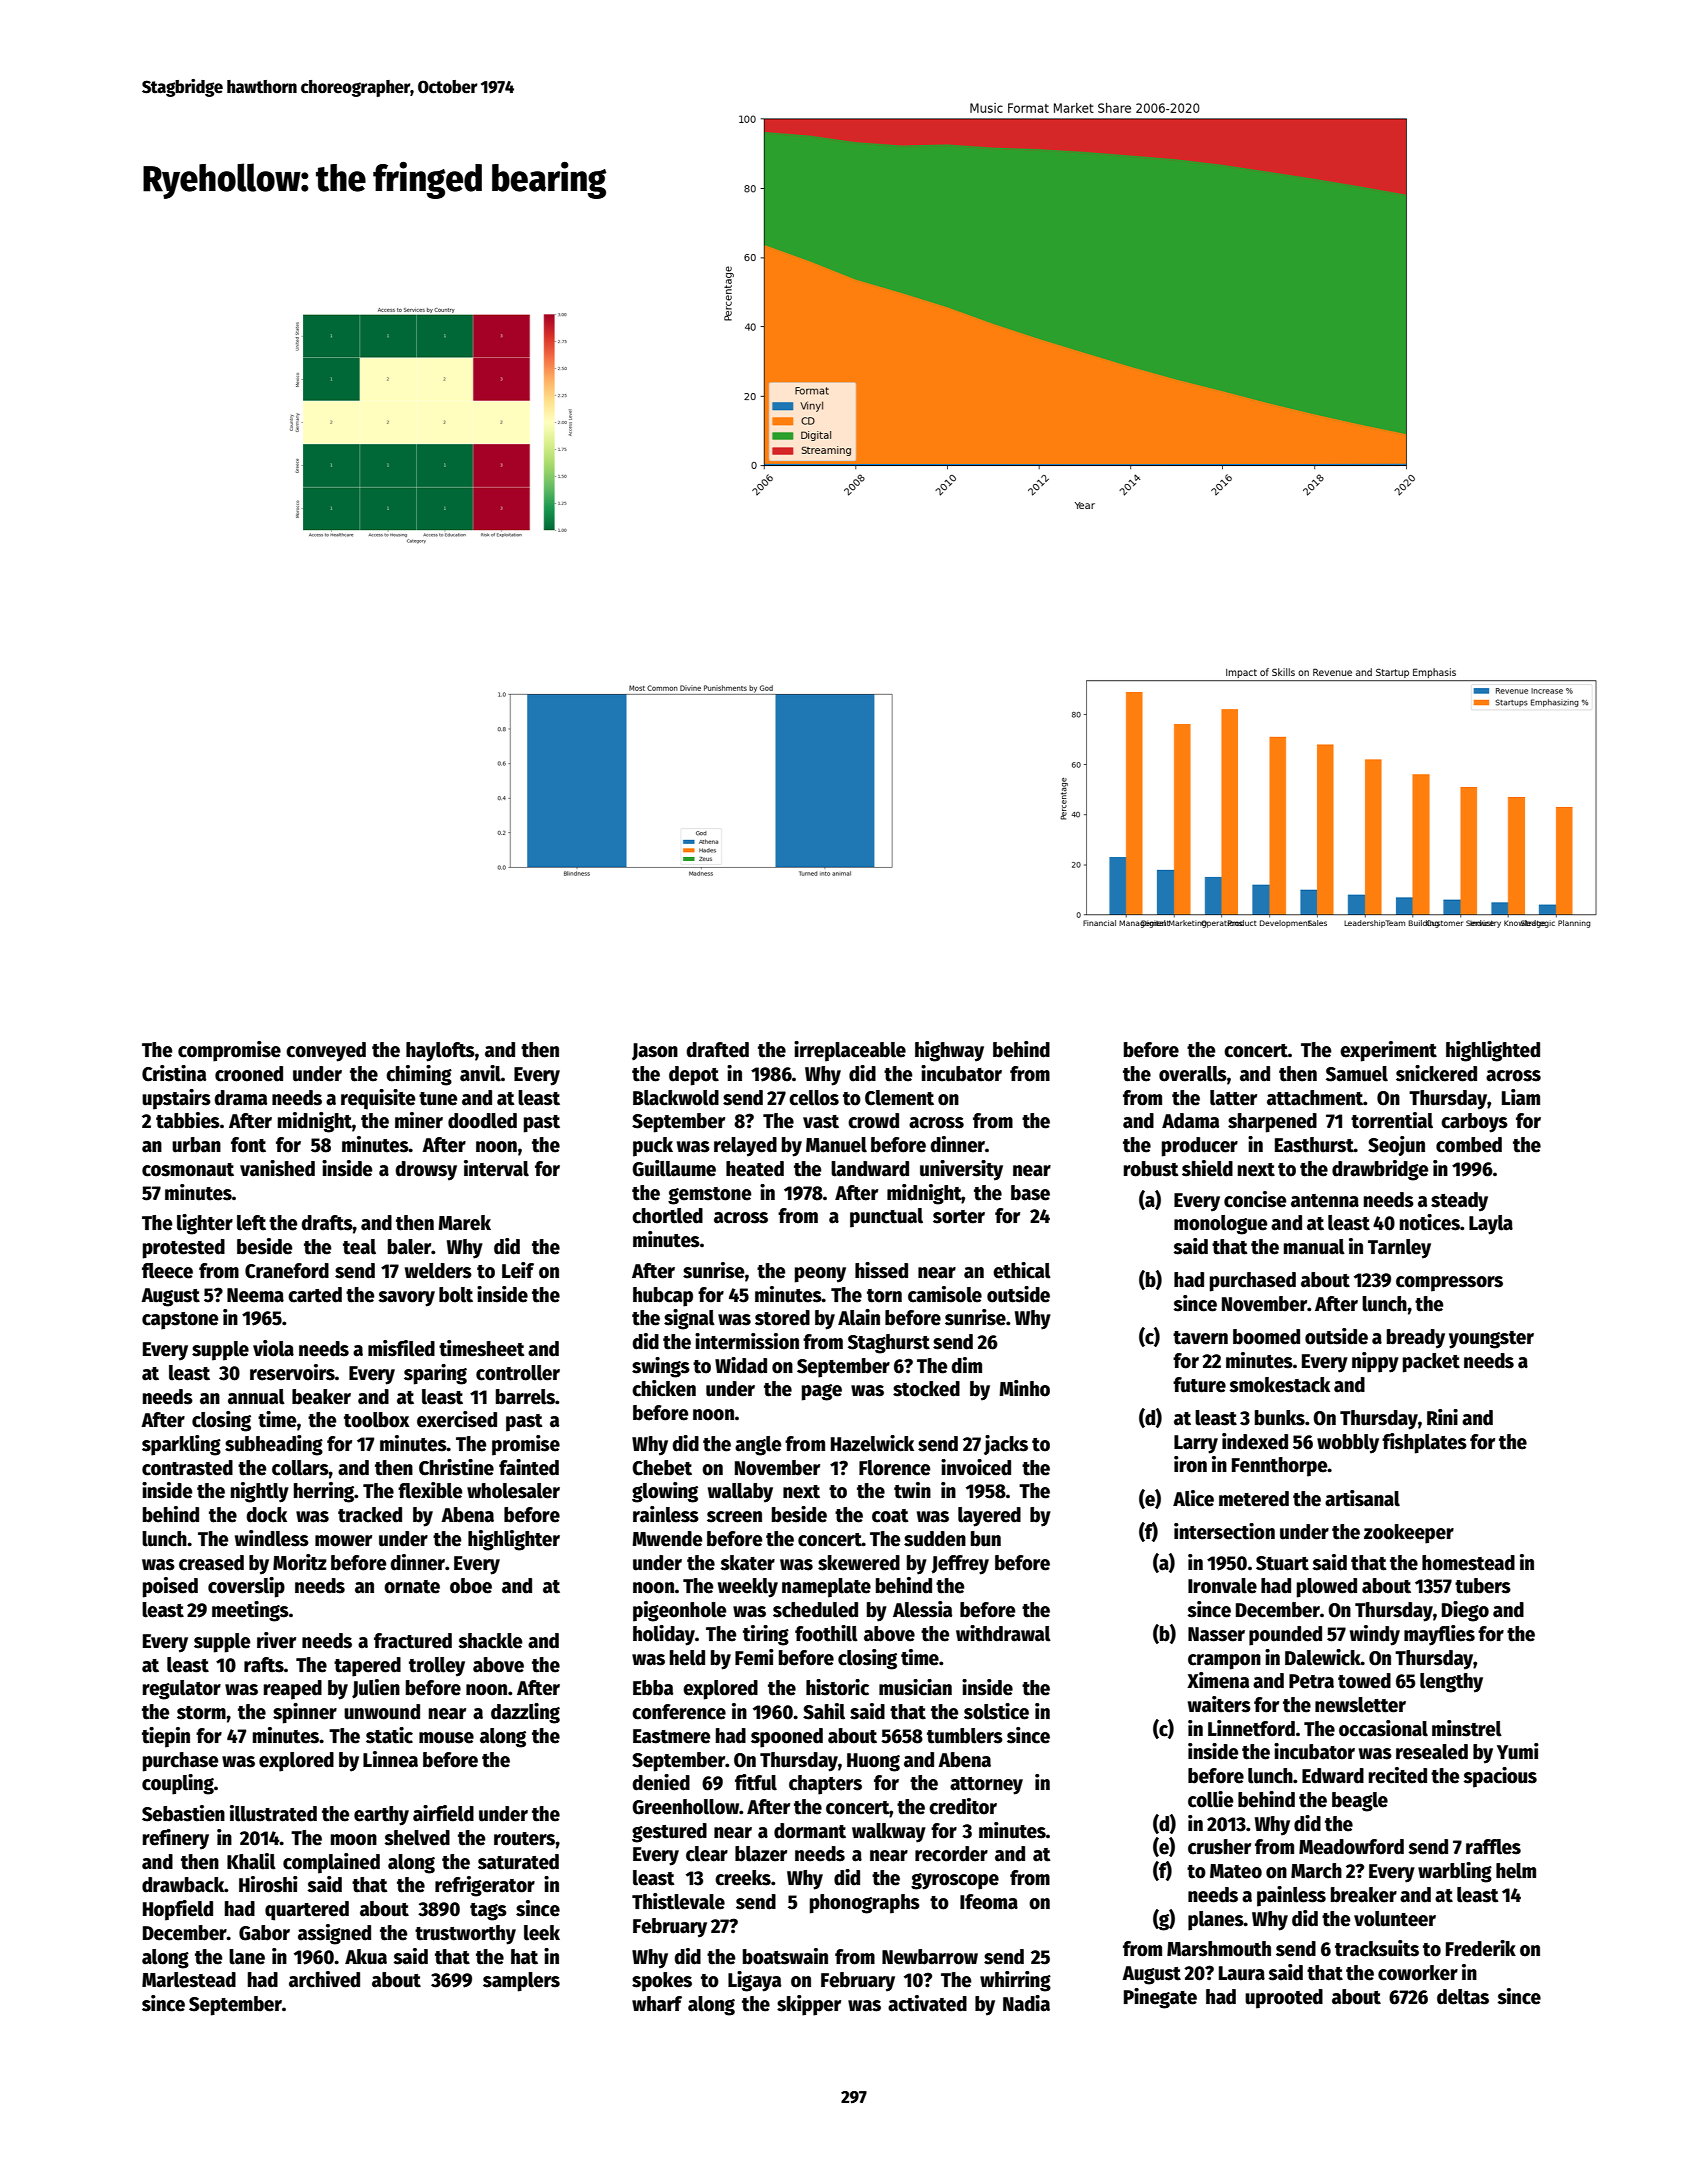 The width and height of the page is (1683, 2178). Describe the element at coordinates (248, 1145) in the page. I see `font` at that location.
